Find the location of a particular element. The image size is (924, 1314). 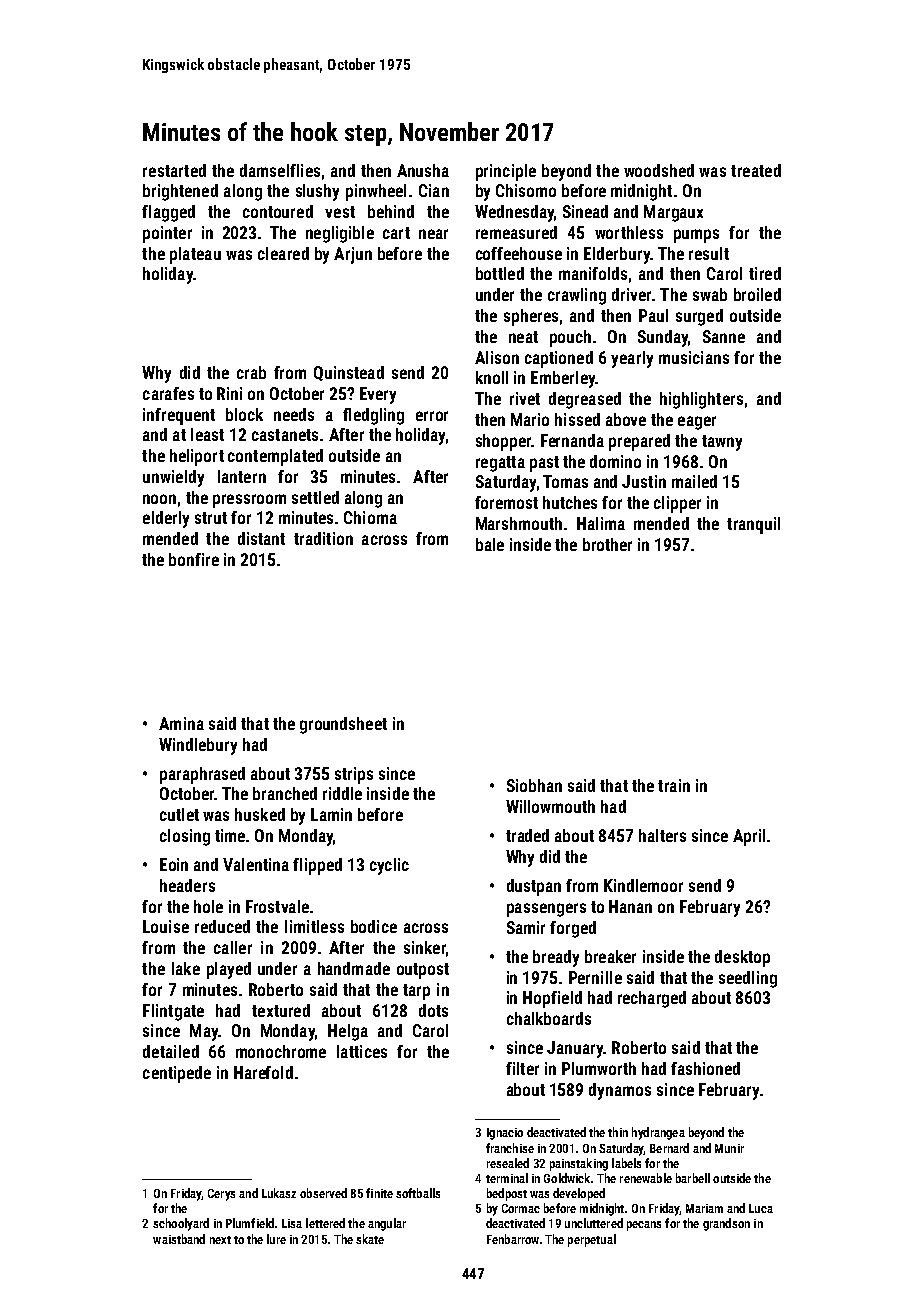

groundsheet is located at coordinates (343, 725).
